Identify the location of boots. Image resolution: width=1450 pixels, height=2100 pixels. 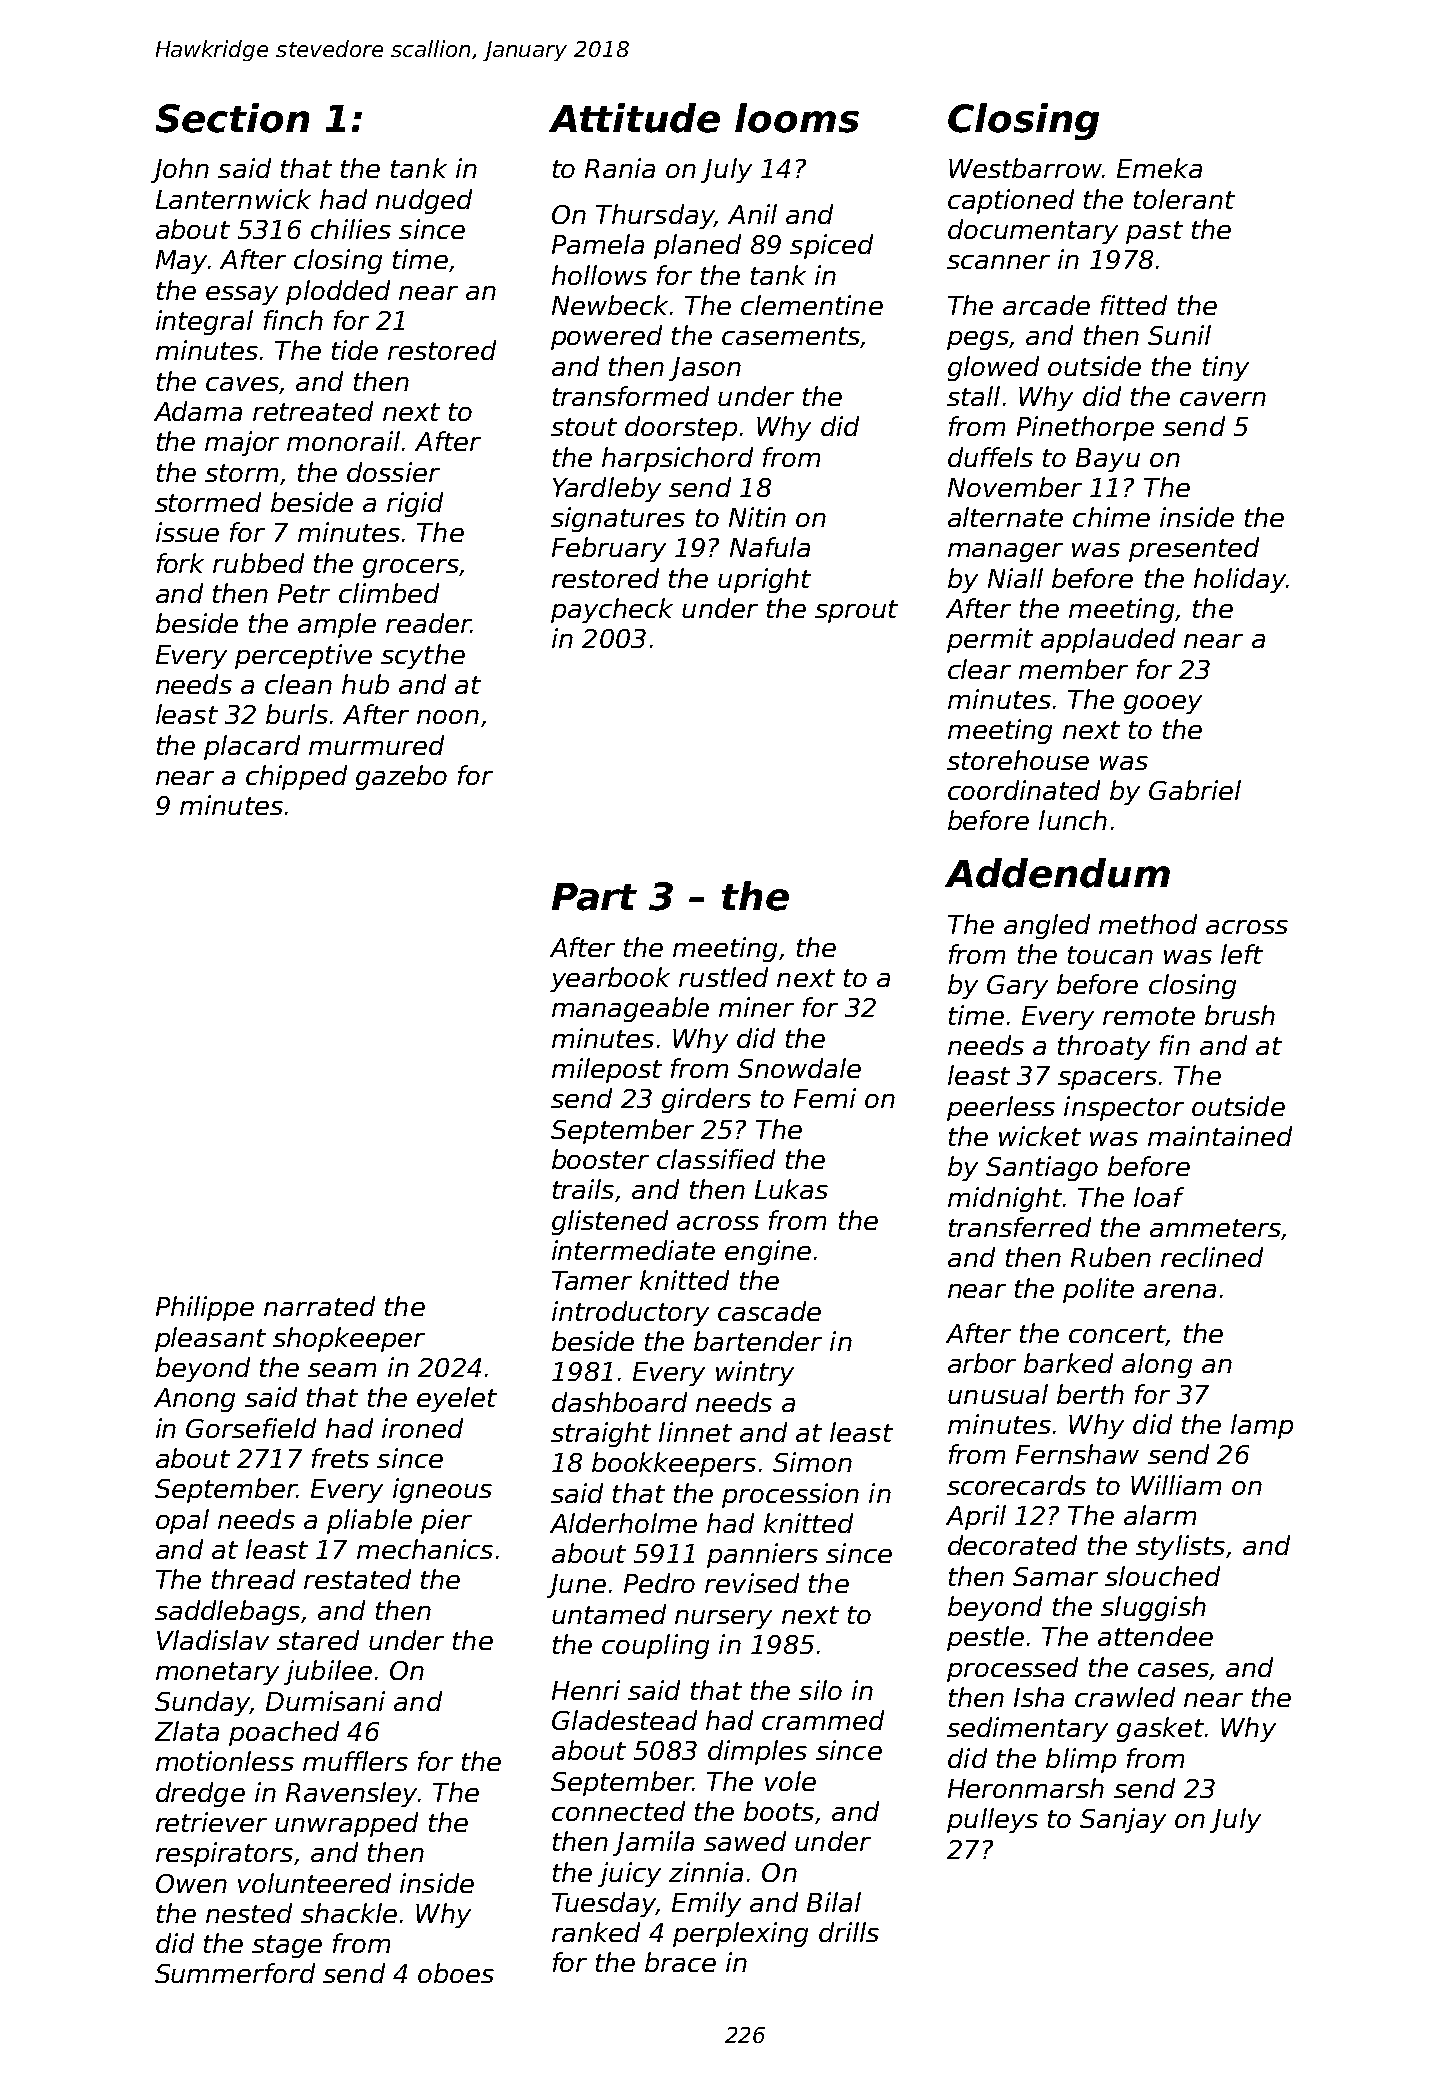
(779, 1811).
